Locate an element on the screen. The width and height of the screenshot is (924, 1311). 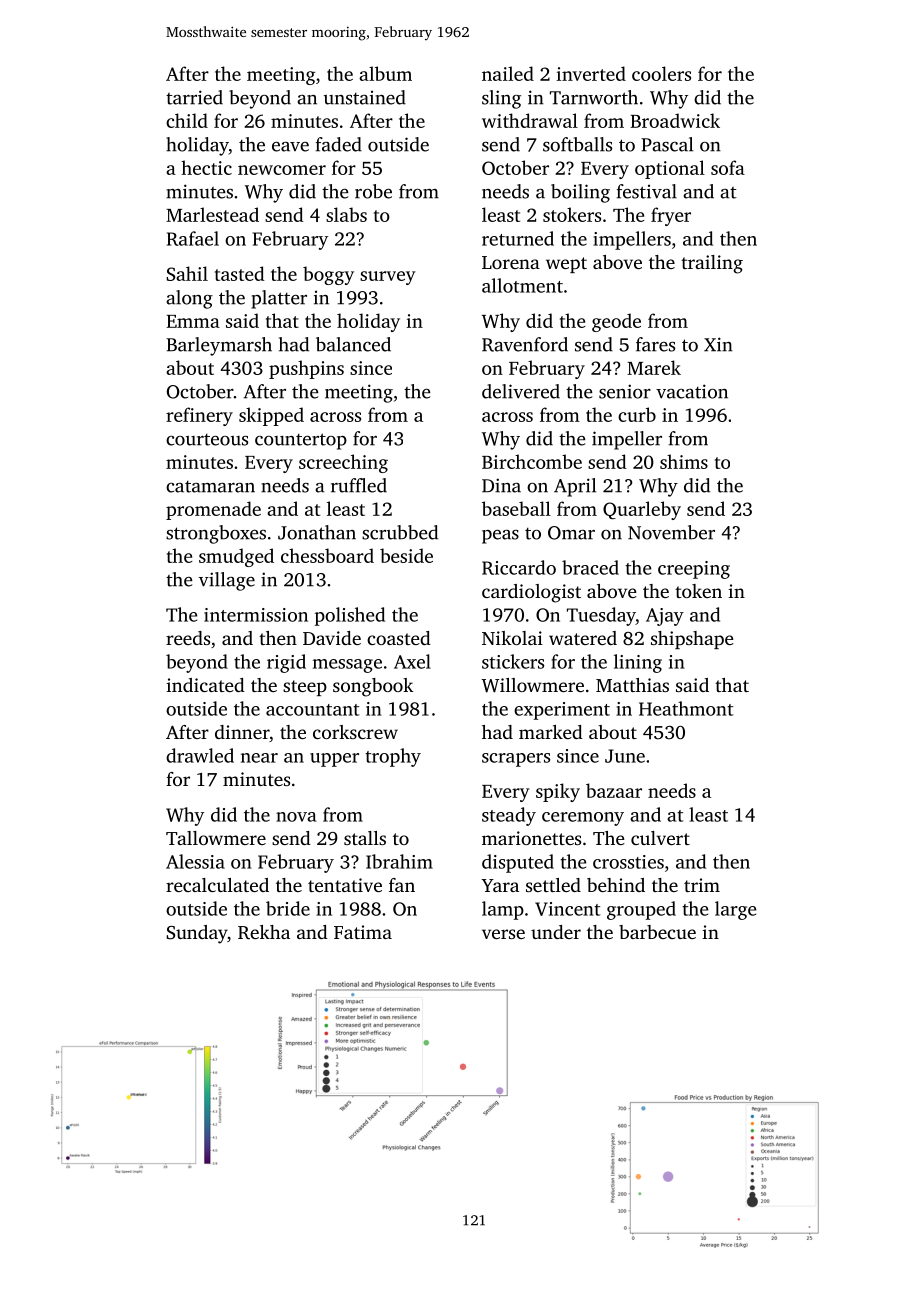
Sahil is located at coordinates (187, 273).
